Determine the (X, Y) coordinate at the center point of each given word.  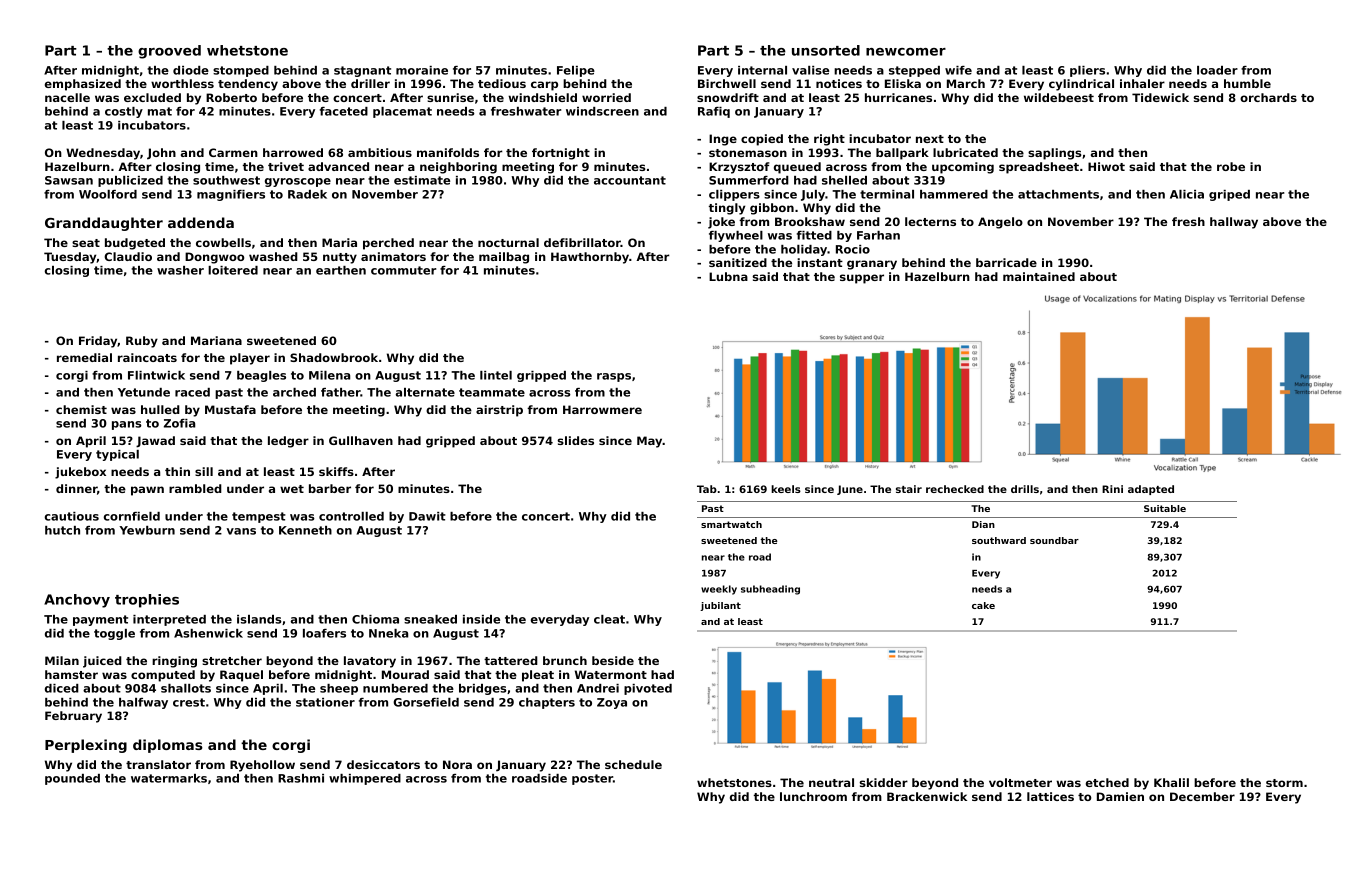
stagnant (362, 71)
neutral (831, 782)
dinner (76, 488)
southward (999, 540)
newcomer (906, 52)
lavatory (370, 662)
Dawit (427, 516)
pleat (538, 676)
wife (958, 70)
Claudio (128, 256)
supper (862, 279)
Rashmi (301, 778)
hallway (1234, 223)
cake (983, 605)
